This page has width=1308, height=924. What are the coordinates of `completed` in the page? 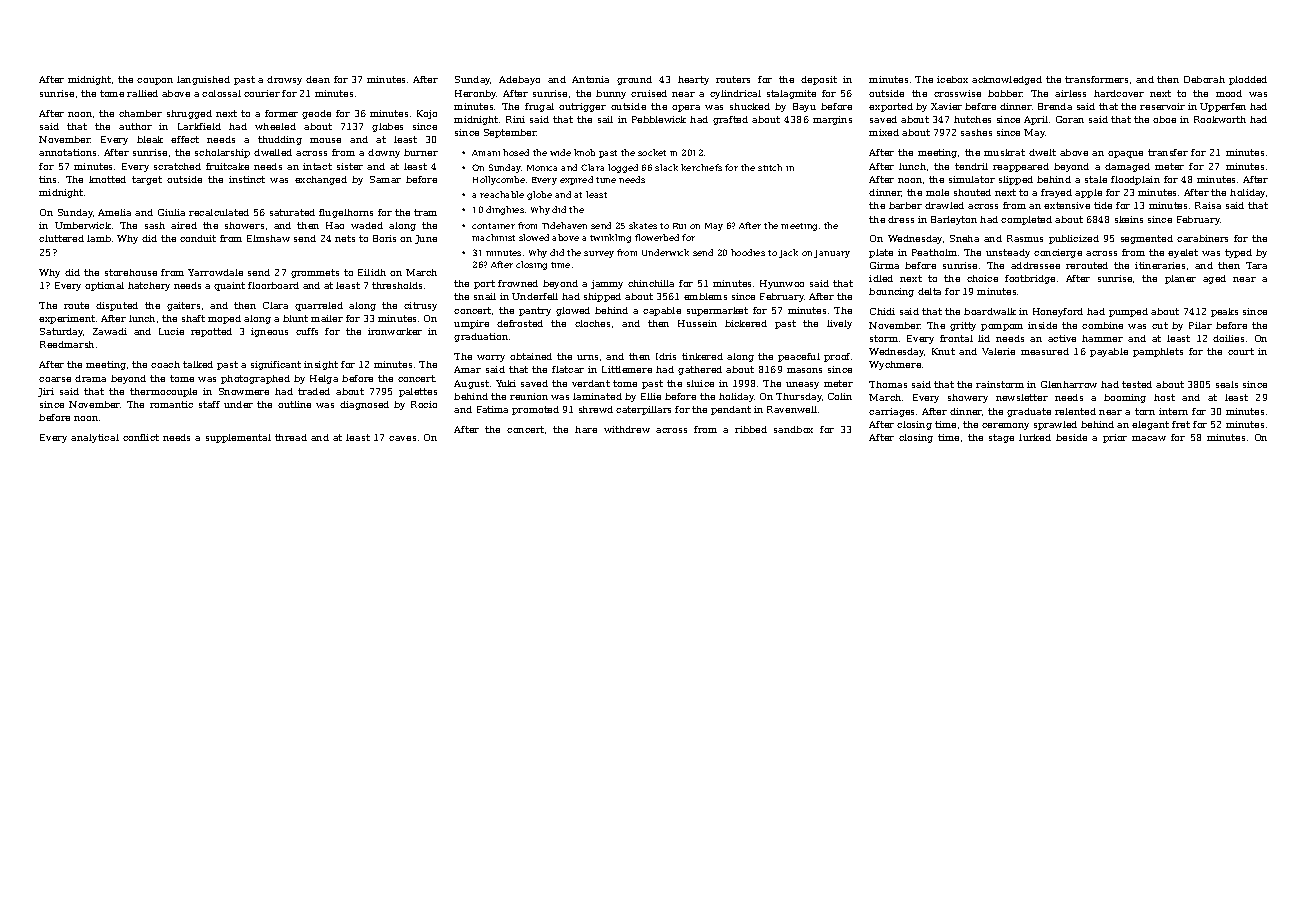 It's located at (1026, 220).
